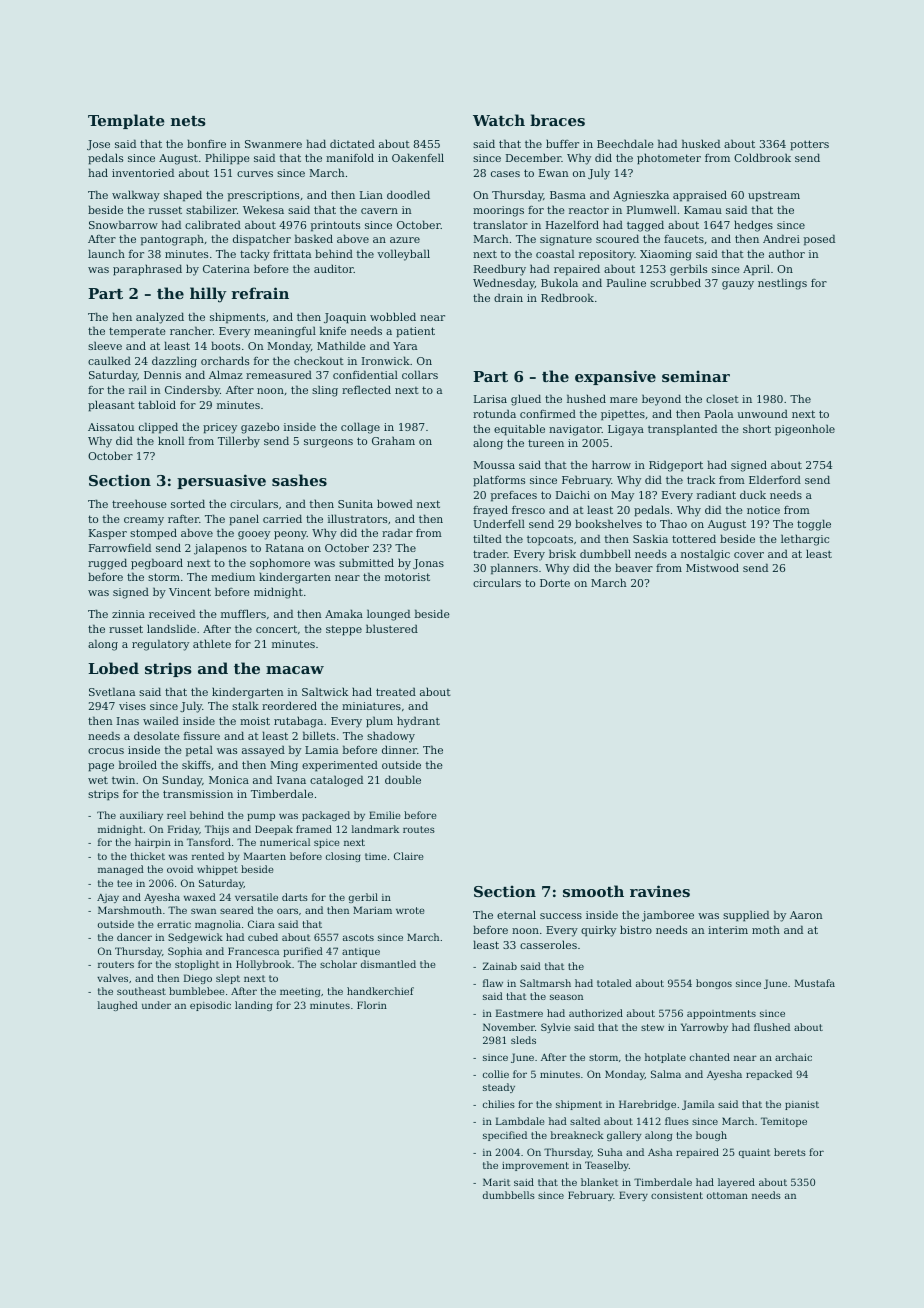  What do you see at coordinates (118, 1006) in the screenshot?
I see `laughed` at bounding box center [118, 1006].
